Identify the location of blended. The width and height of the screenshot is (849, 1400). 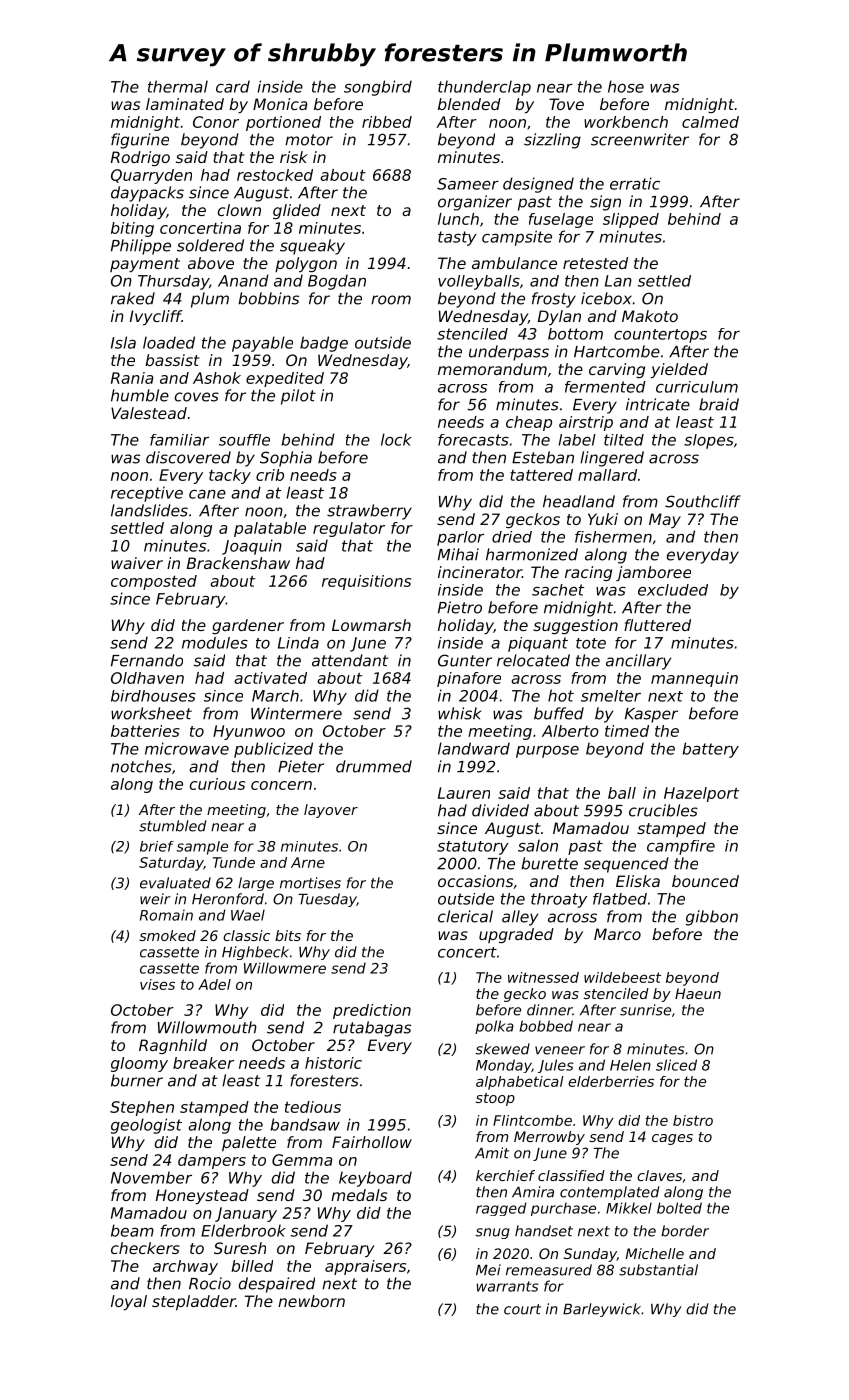
(469, 104).
